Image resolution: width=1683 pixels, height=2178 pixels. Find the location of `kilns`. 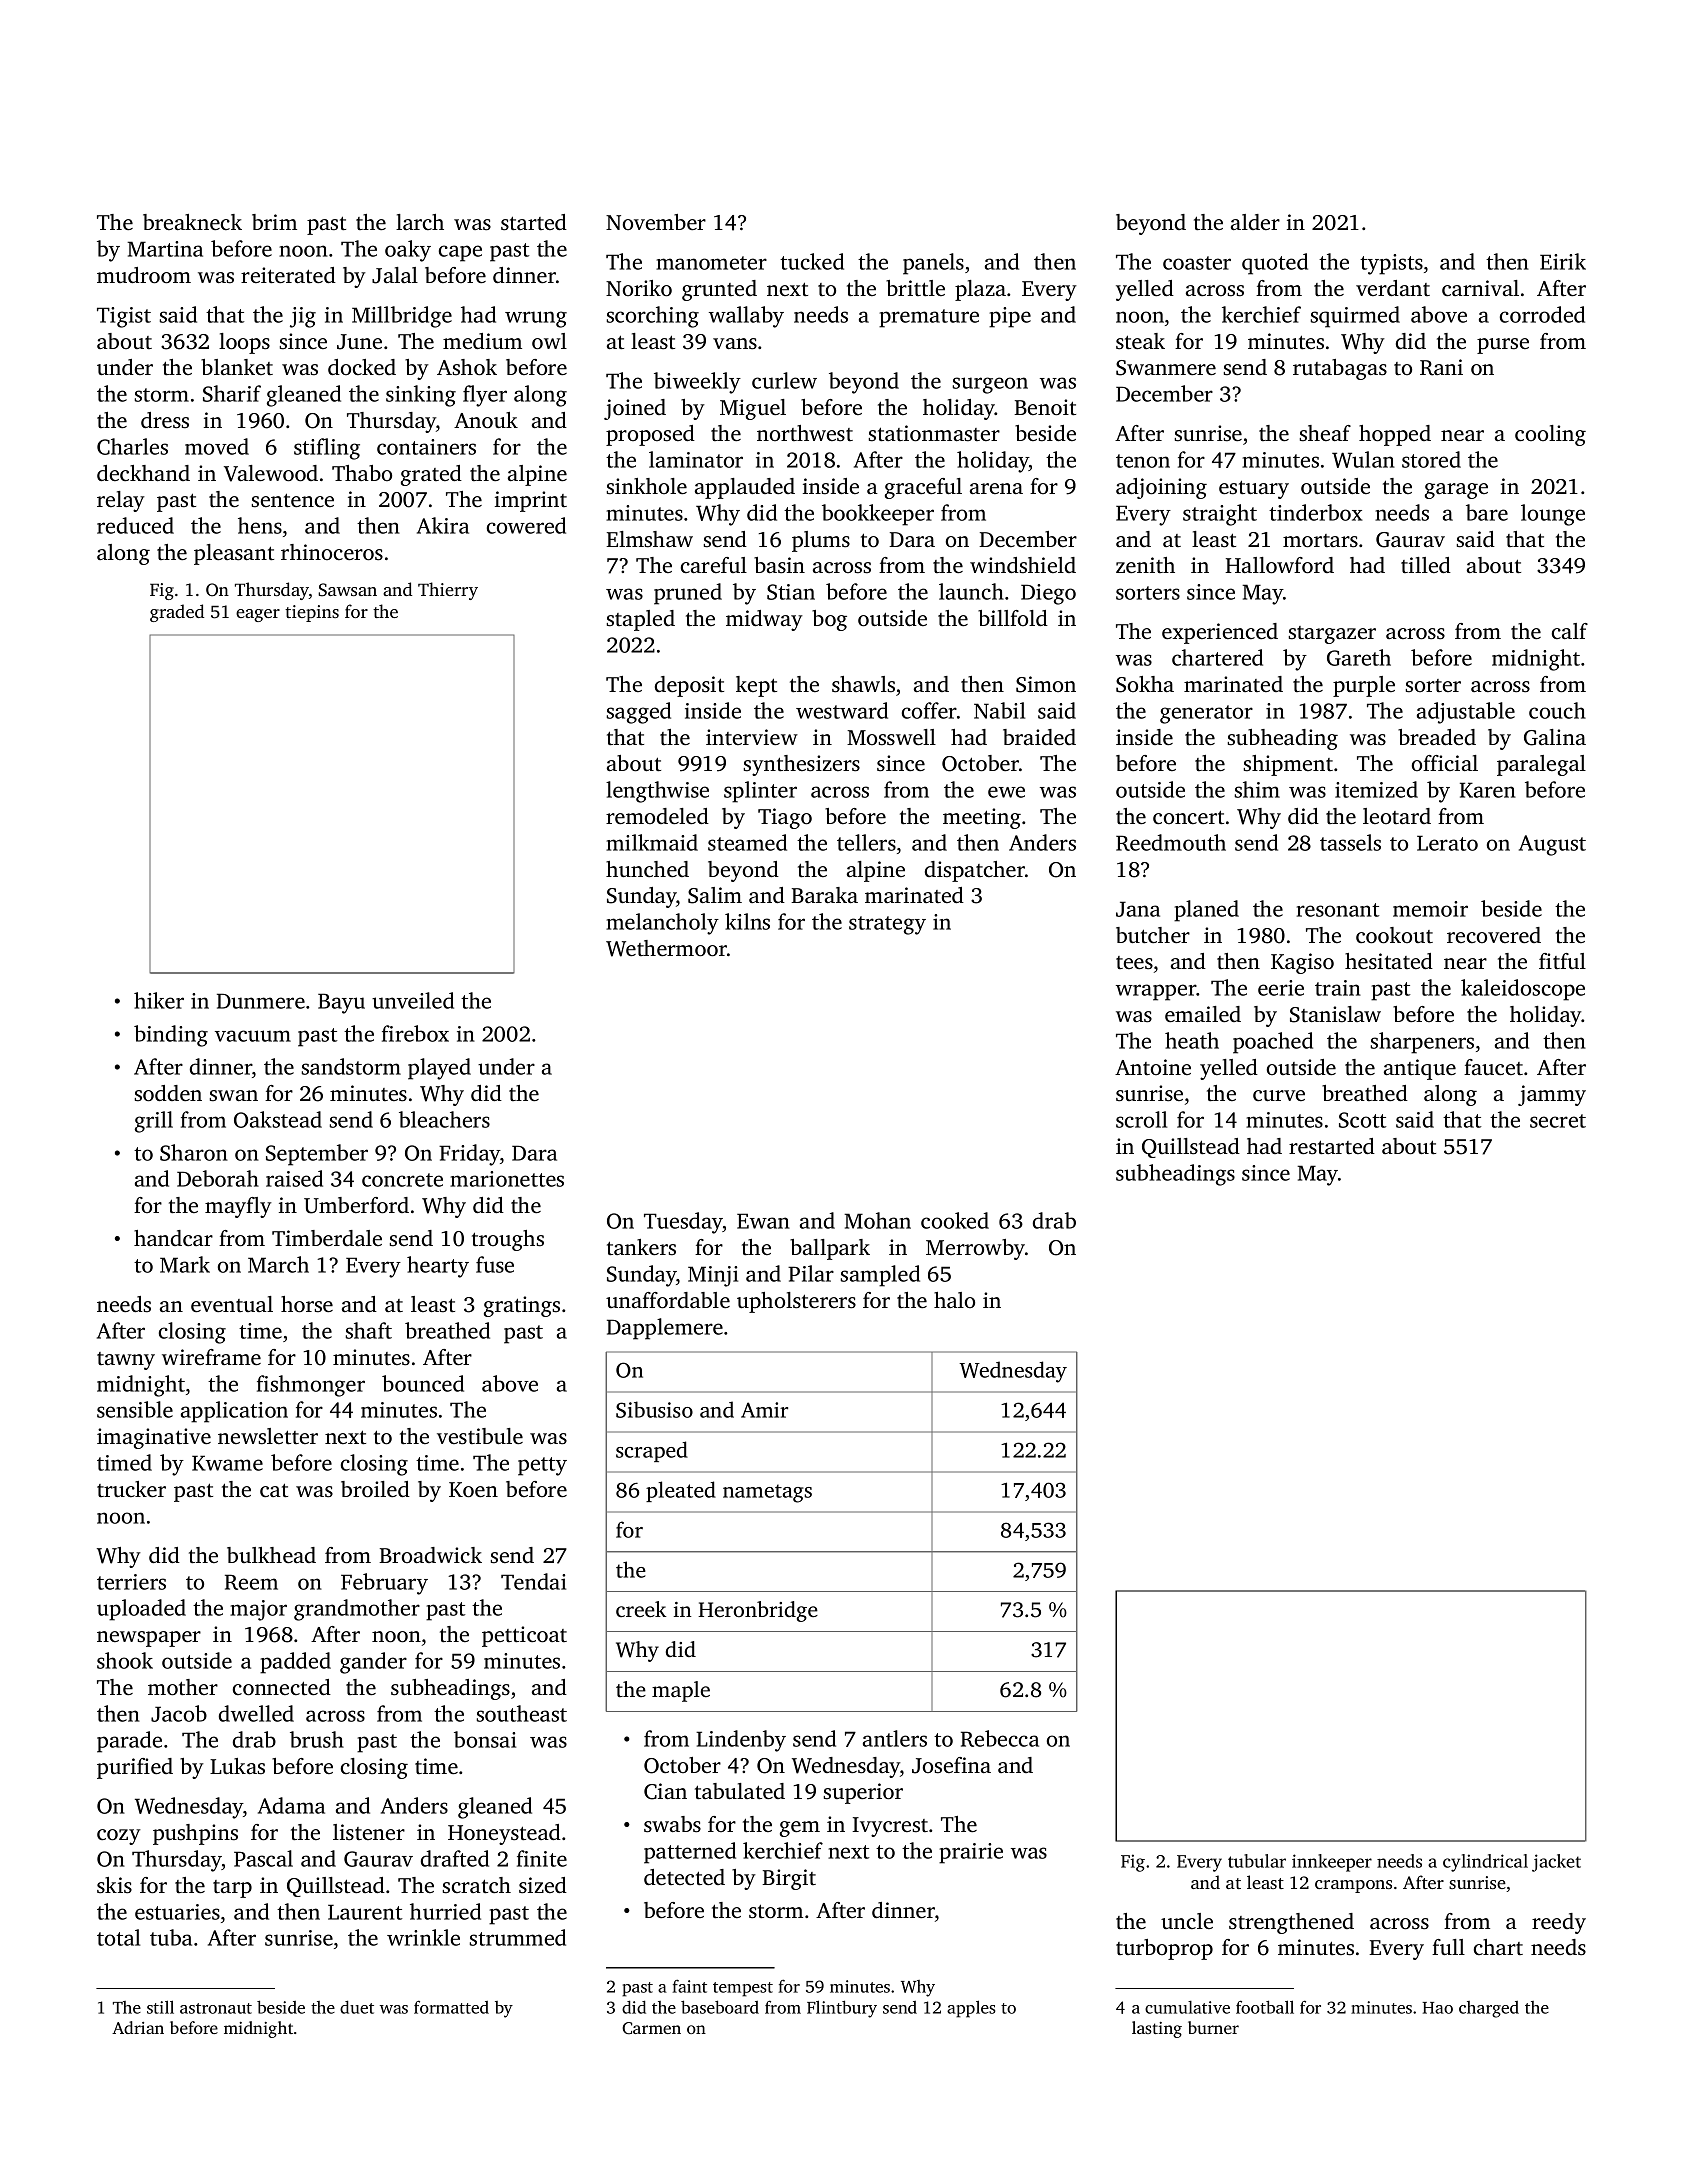

kilns is located at coordinates (747, 921).
